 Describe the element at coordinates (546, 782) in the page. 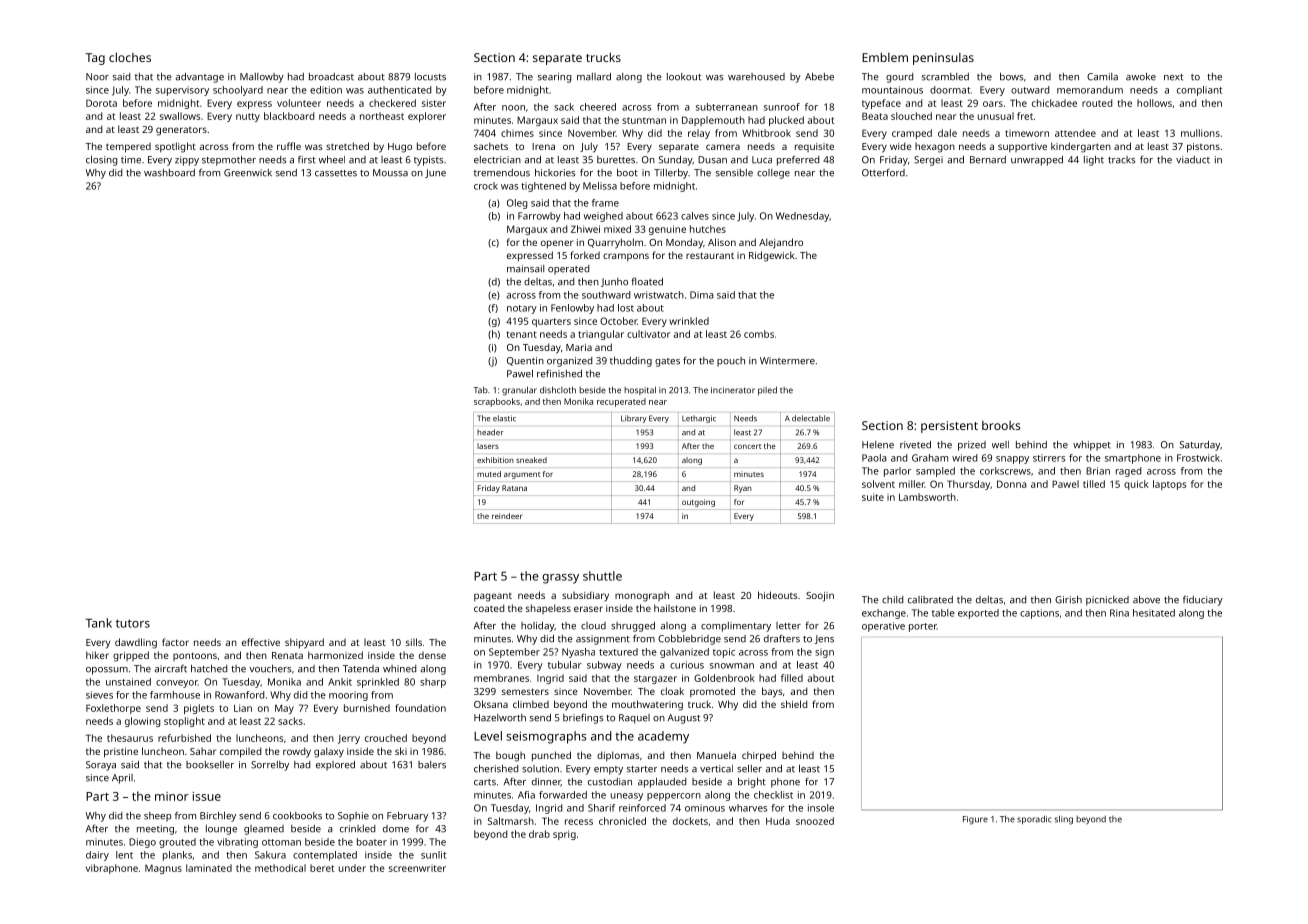

I see `dinner` at that location.
